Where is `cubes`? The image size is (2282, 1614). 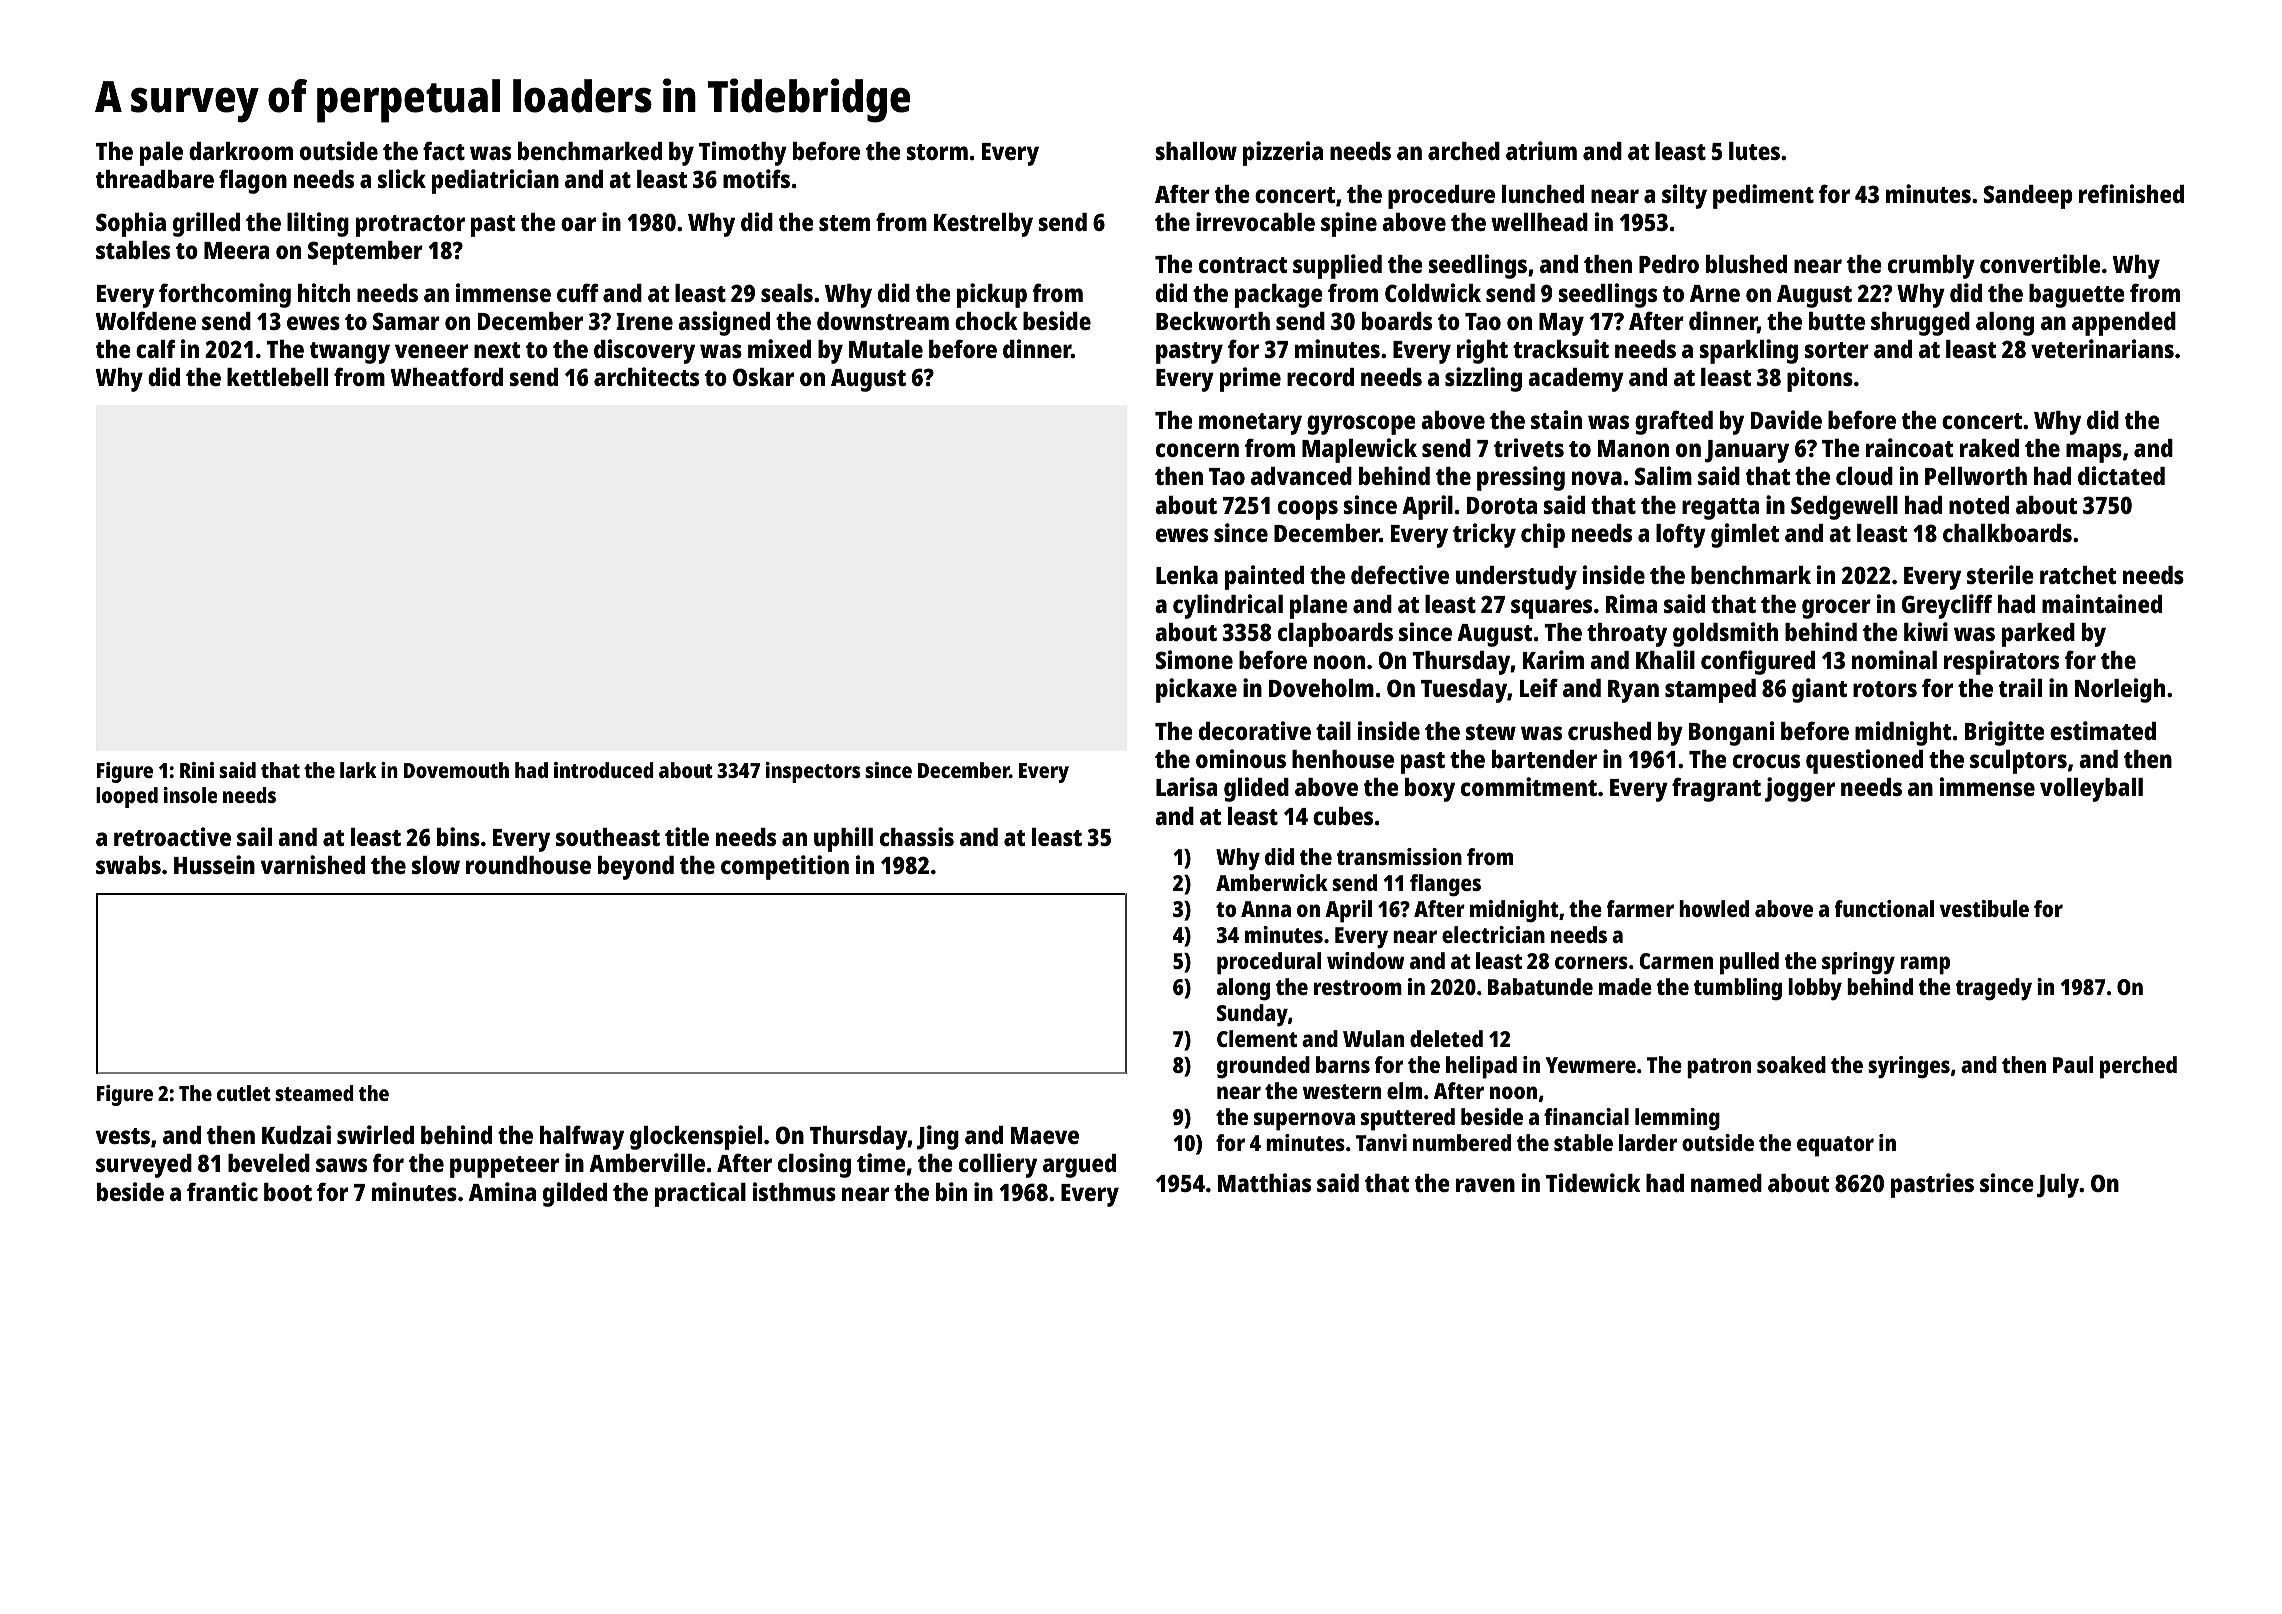
cubes is located at coordinates (1343, 816).
